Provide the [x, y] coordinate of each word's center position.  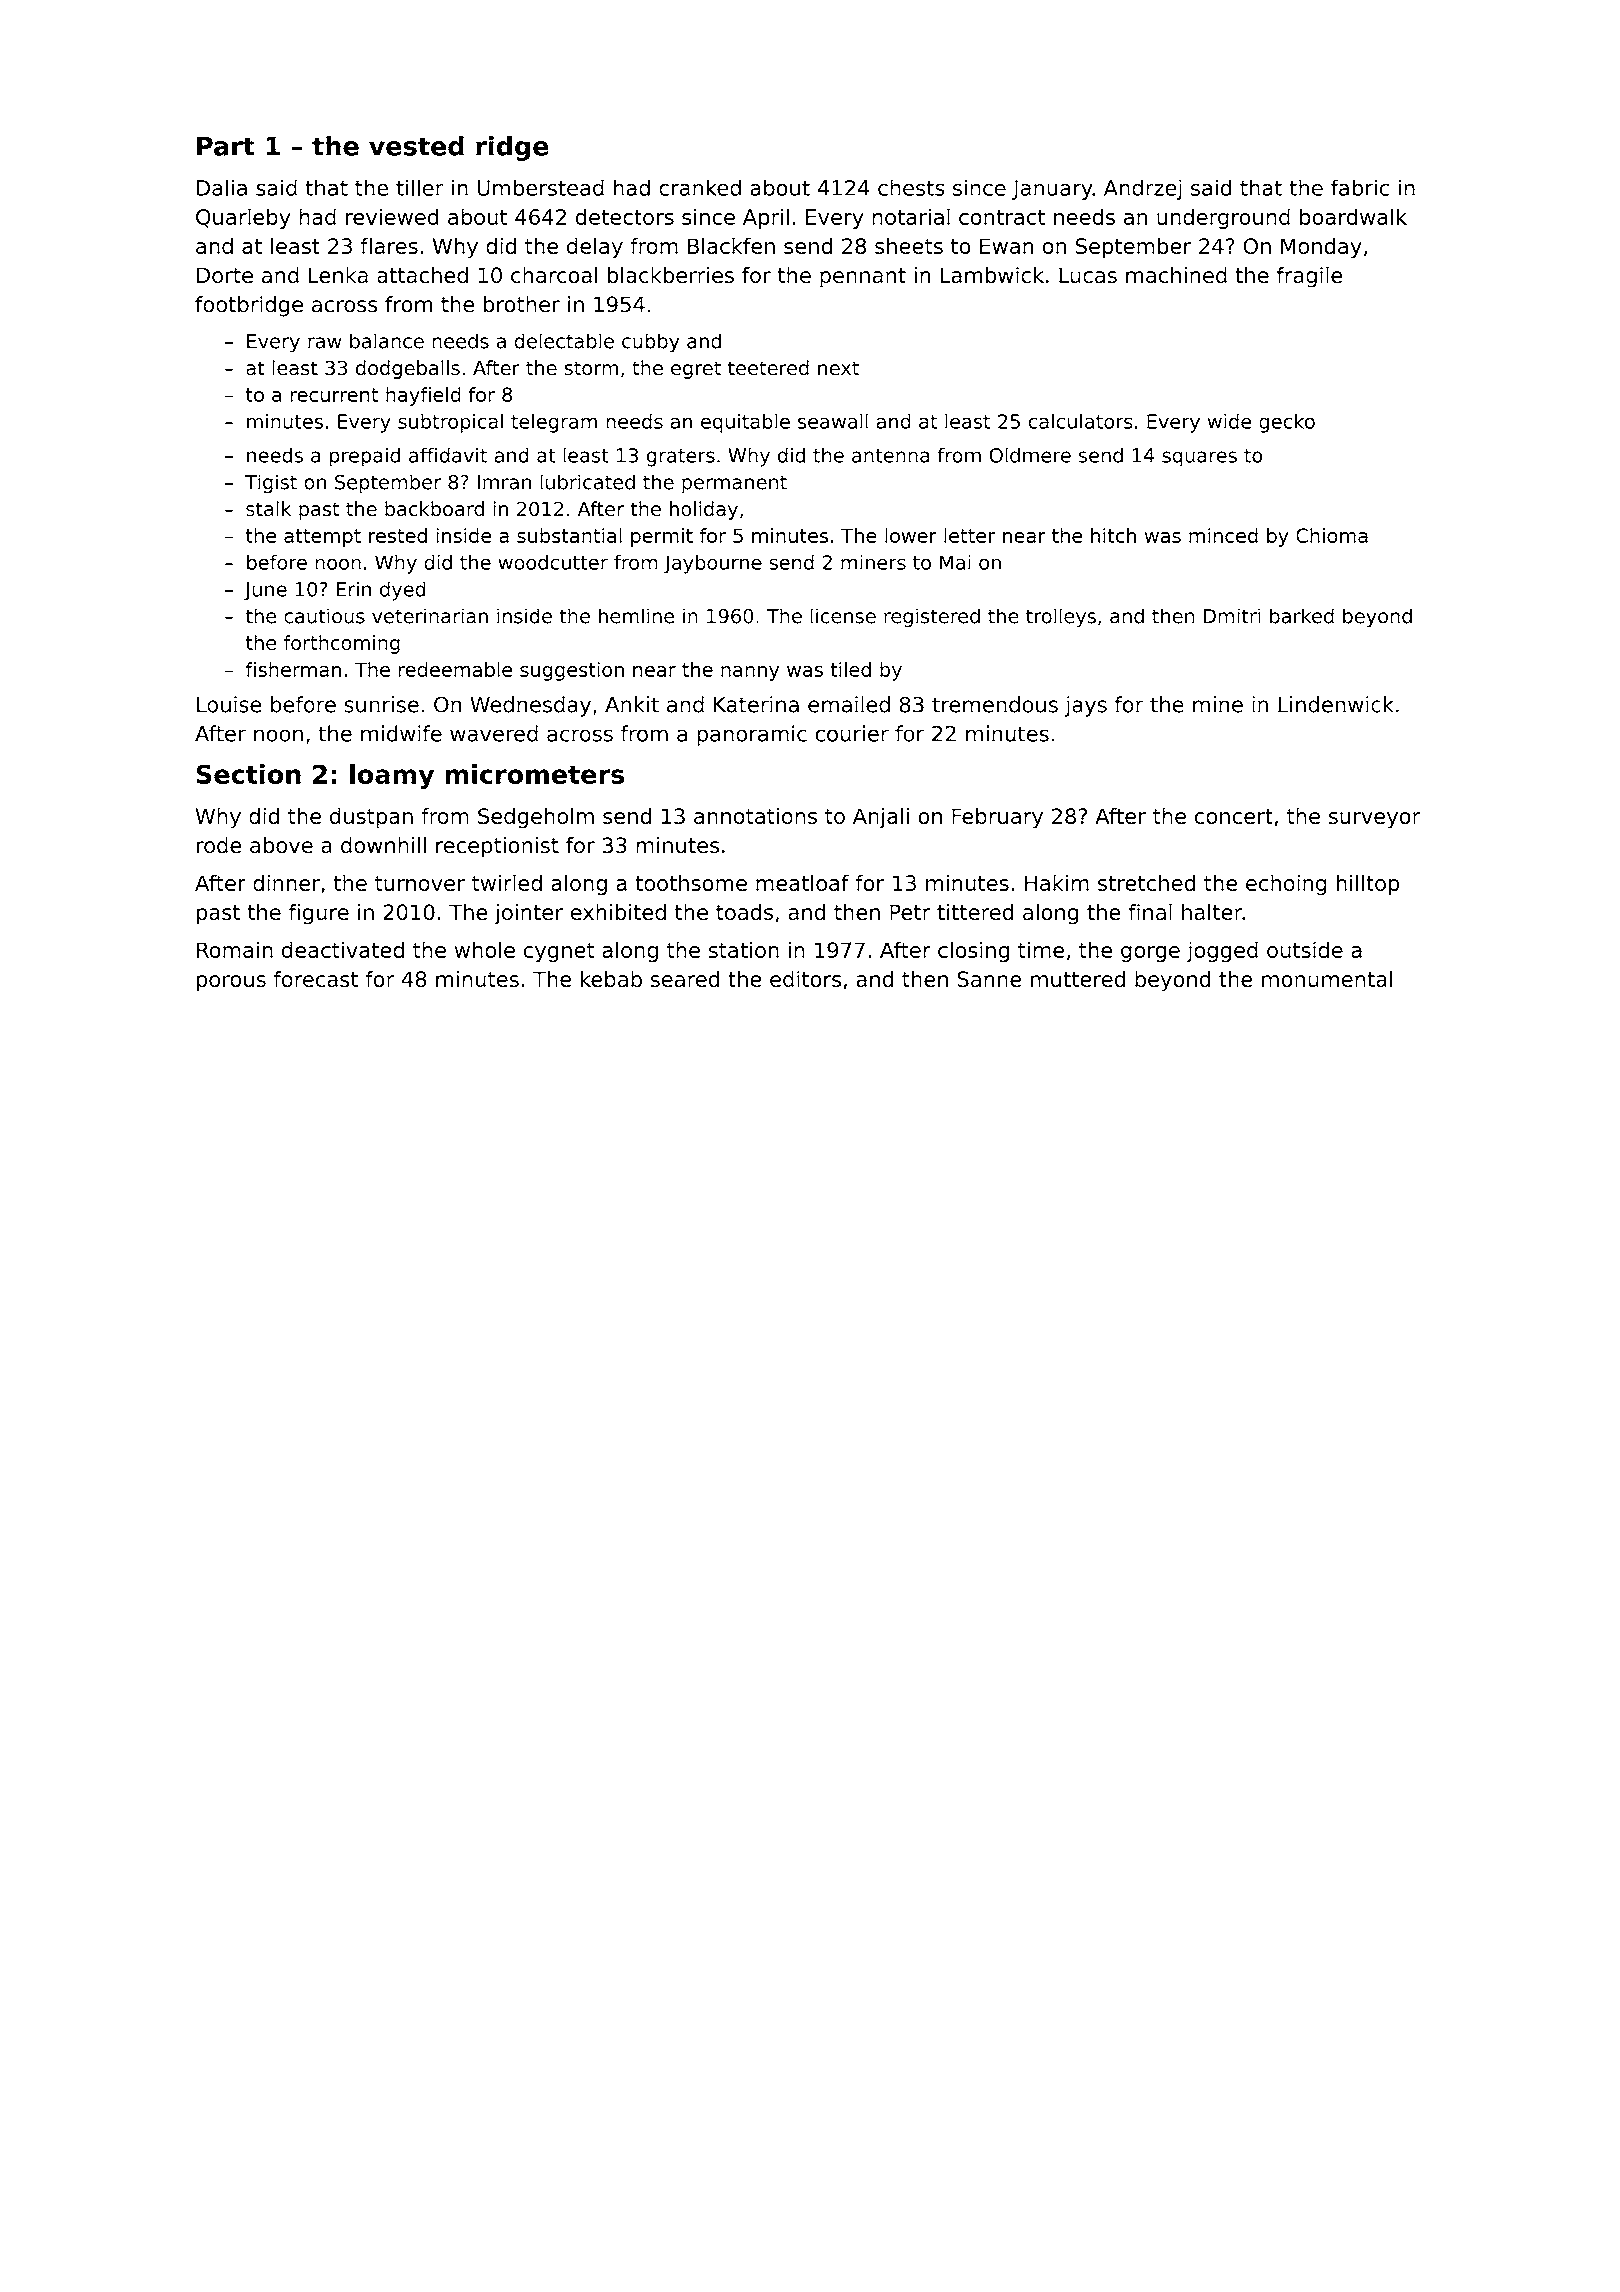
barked [1302, 616]
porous [231, 983]
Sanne [989, 979]
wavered [494, 733]
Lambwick [992, 275]
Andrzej [1143, 189]
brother [521, 304]
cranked [700, 187]
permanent [734, 484]
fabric [1360, 187]
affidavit [448, 455]
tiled [850, 669]
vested [416, 146]
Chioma [1332, 535]
